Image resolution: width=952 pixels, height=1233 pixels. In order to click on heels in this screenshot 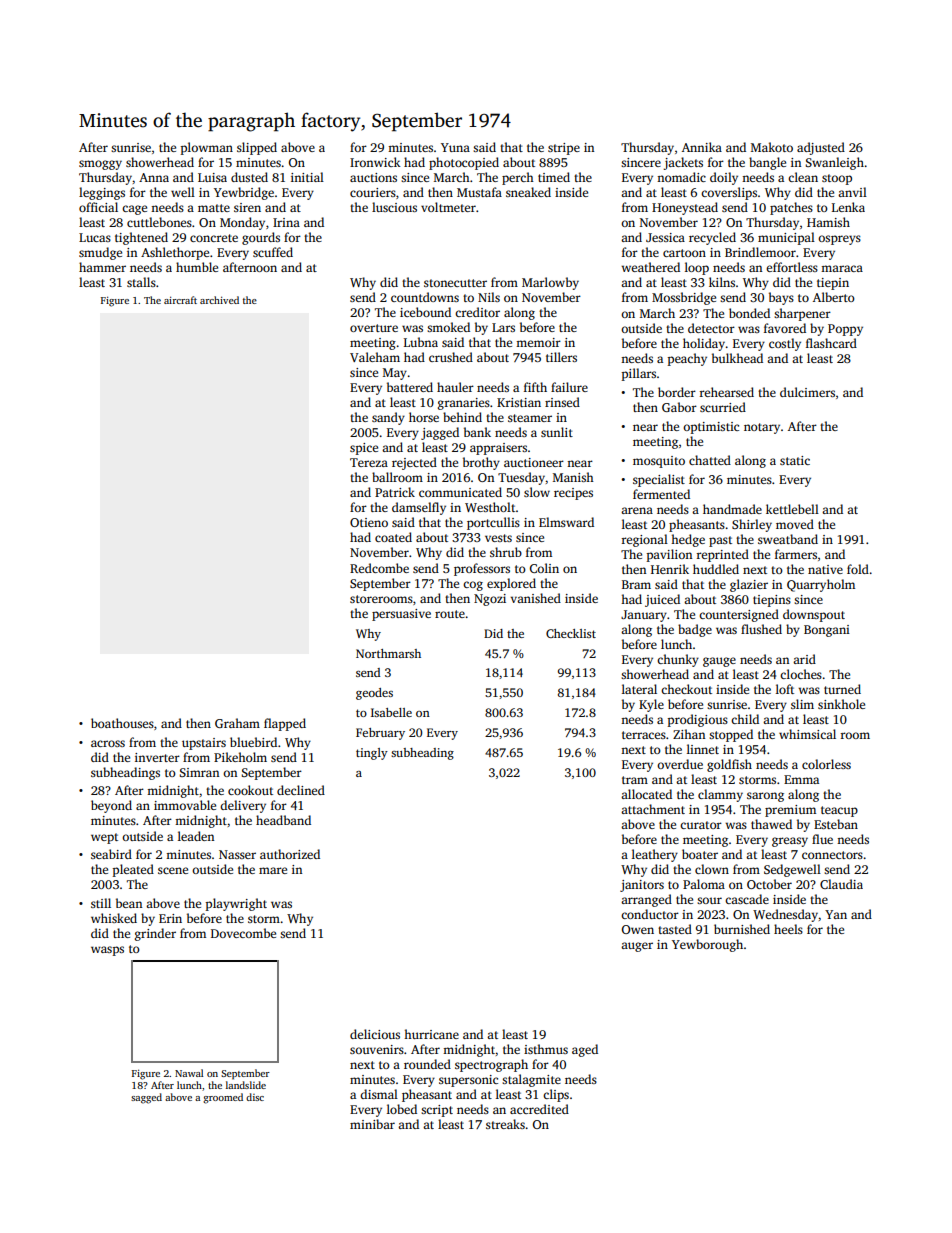, I will do `click(788, 929)`.
